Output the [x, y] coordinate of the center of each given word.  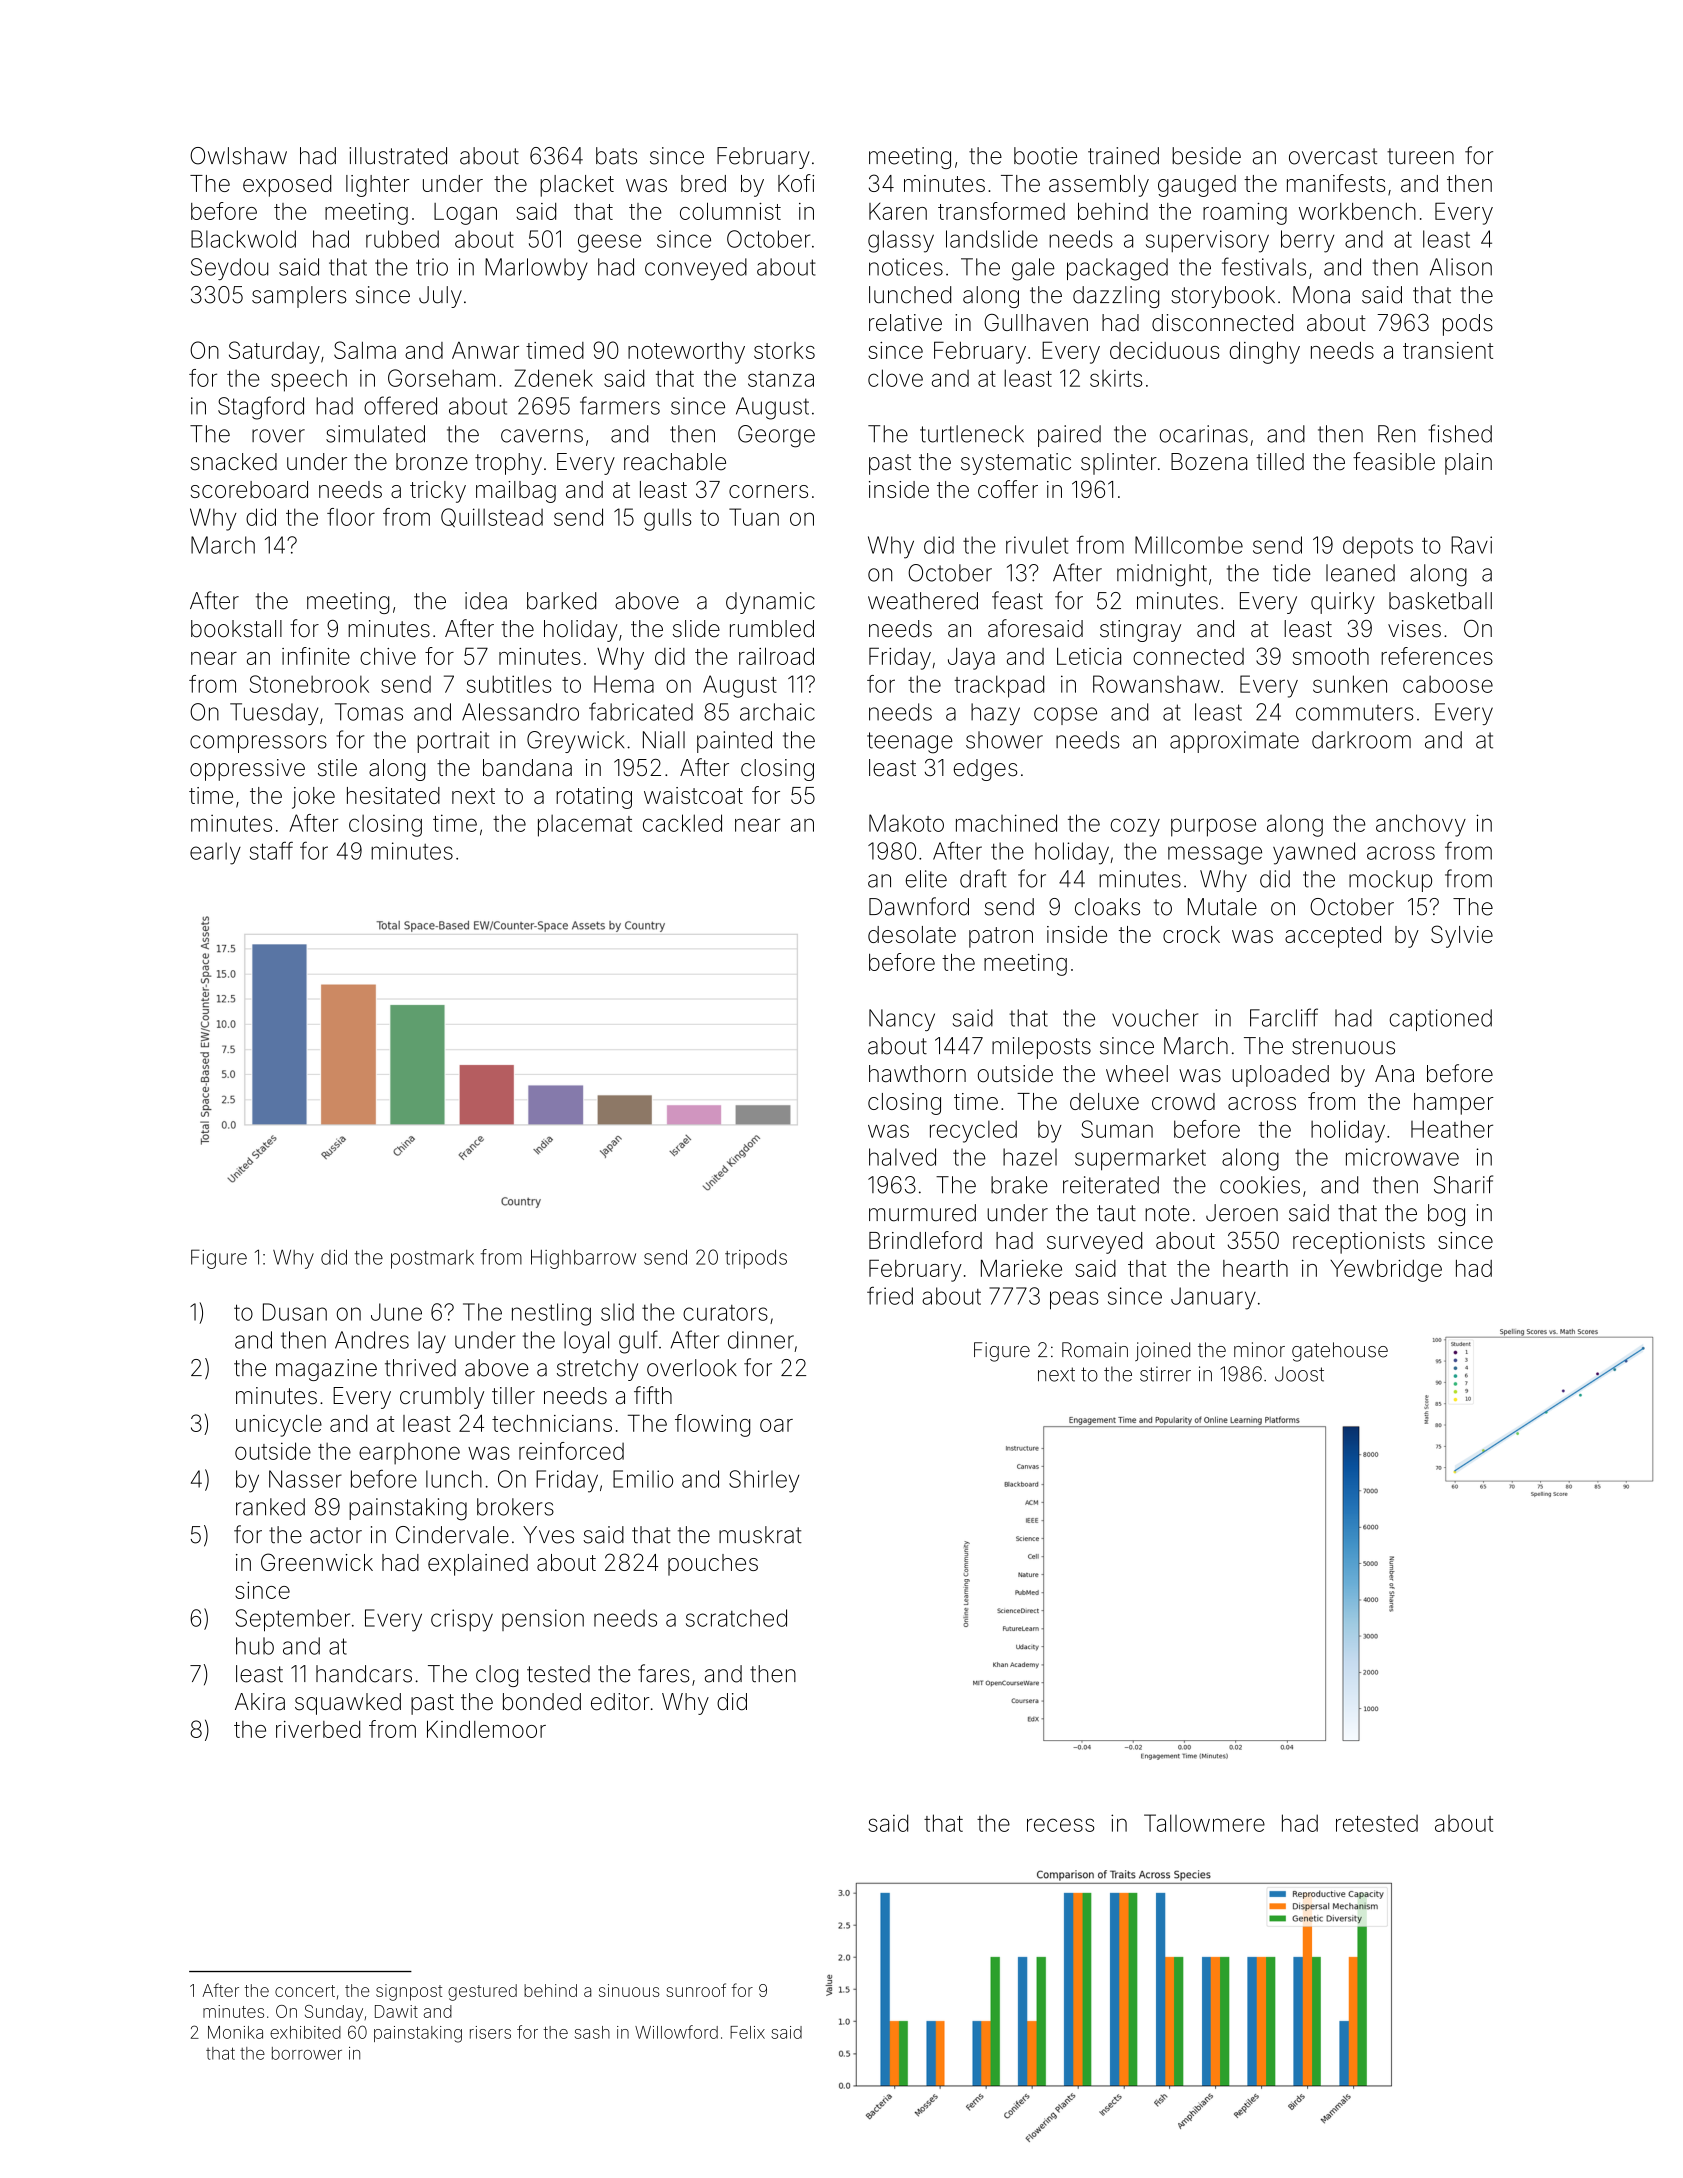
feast [1017, 600]
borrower [307, 2053]
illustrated [398, 156]
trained [1123, 156]
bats [616, 156]
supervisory [1207, 241]
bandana [527, 768]
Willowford [676, 2032]
